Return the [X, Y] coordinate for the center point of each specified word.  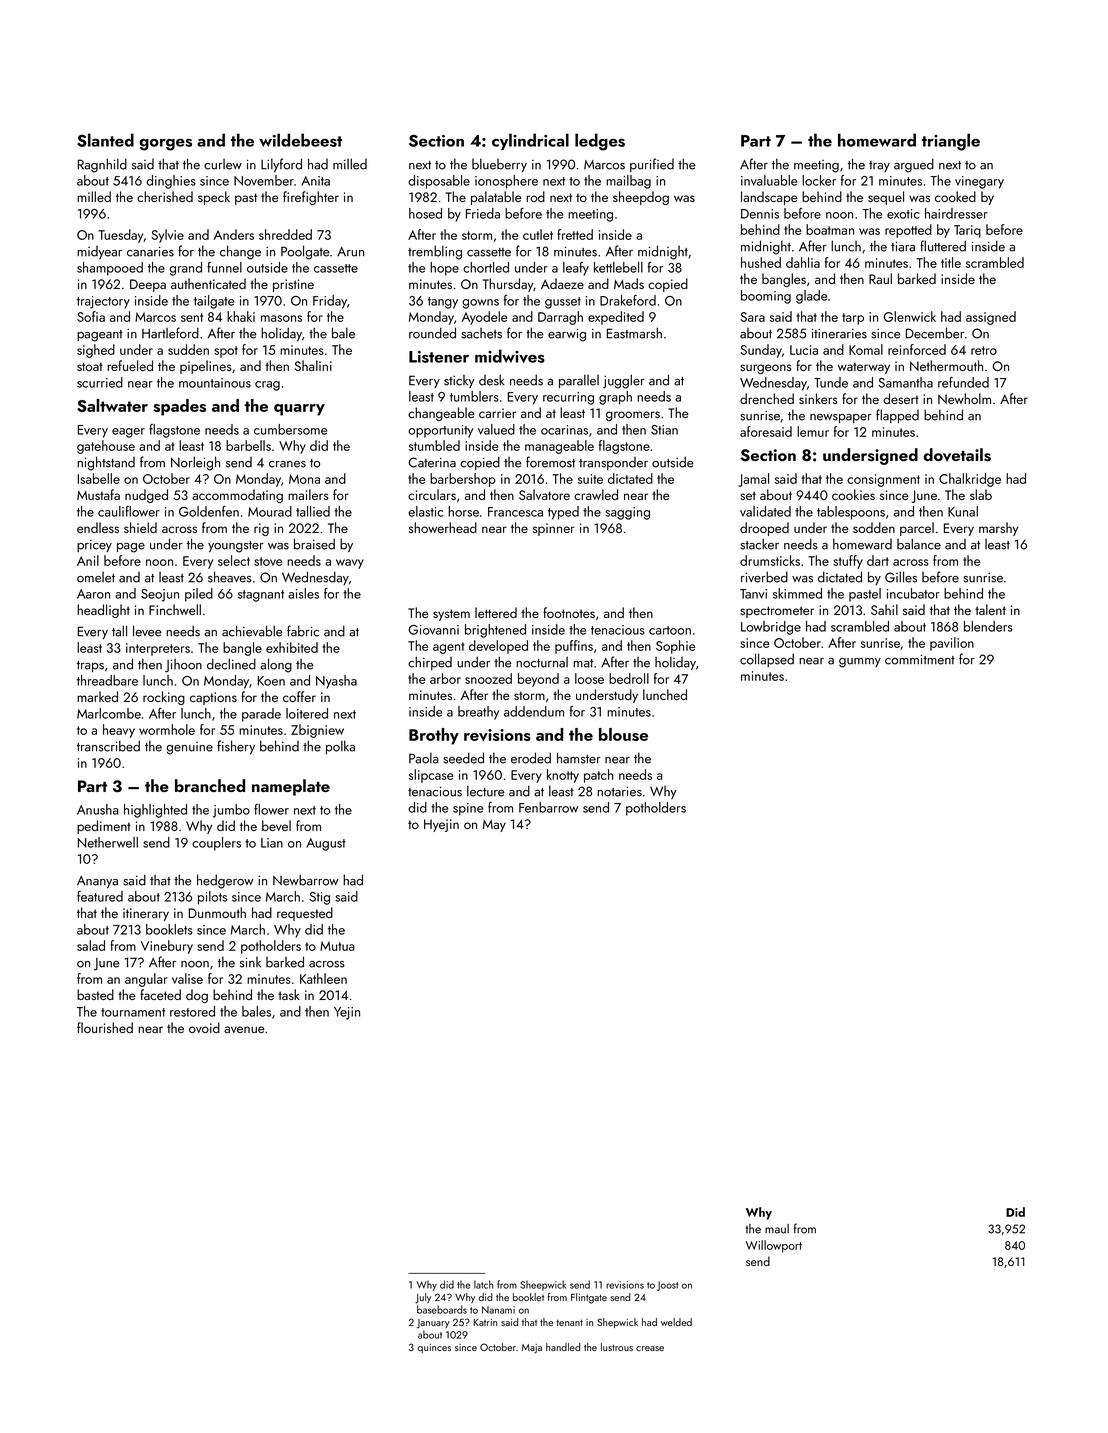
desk [491, 380]
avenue [244, 1029]
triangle [951, 142]
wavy [350, 564]
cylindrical [530, 141]
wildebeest [300, 140]
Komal [866, 349]
